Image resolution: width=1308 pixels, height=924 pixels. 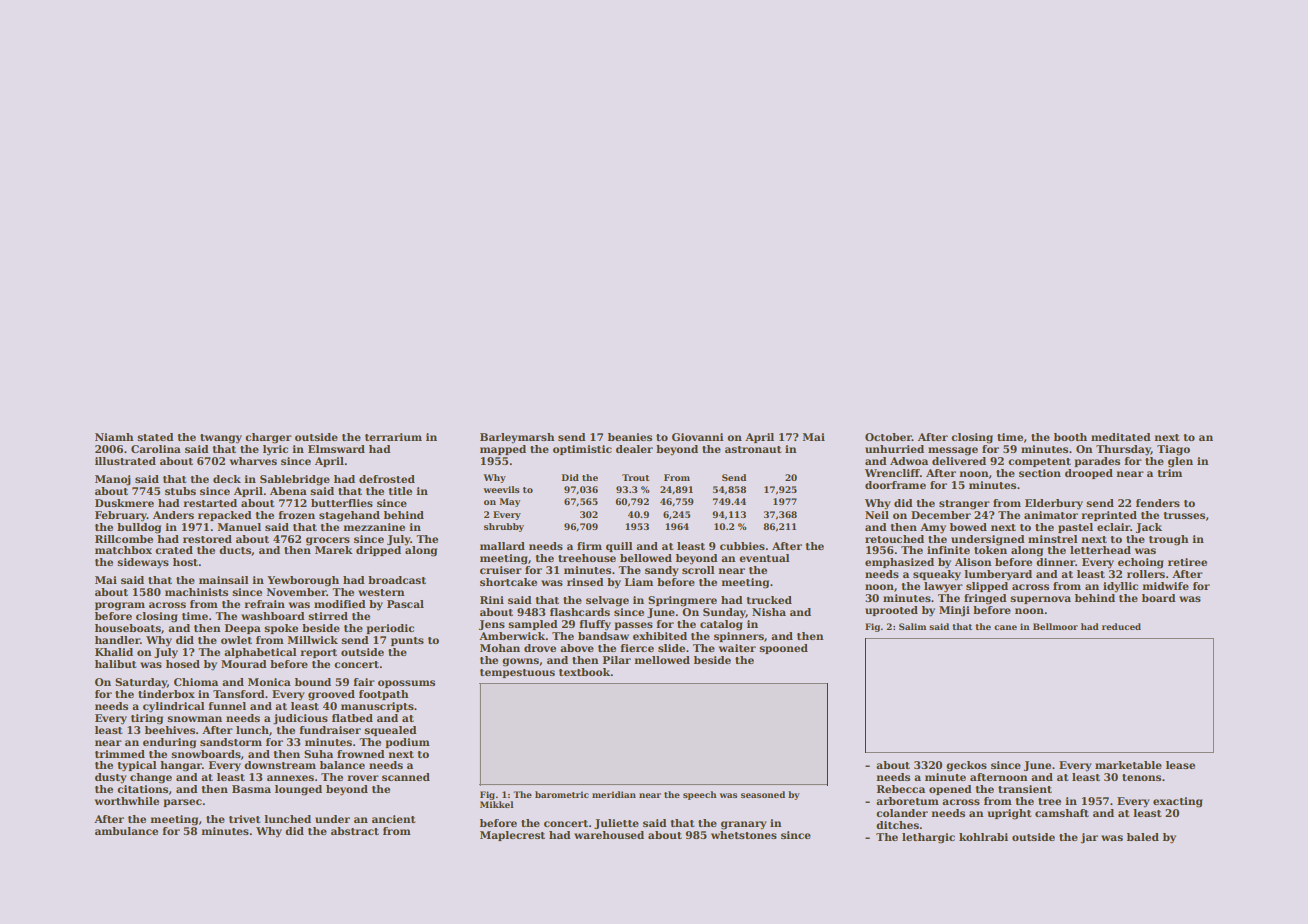 I want to click on machinists, so click(x=196, y=592).
